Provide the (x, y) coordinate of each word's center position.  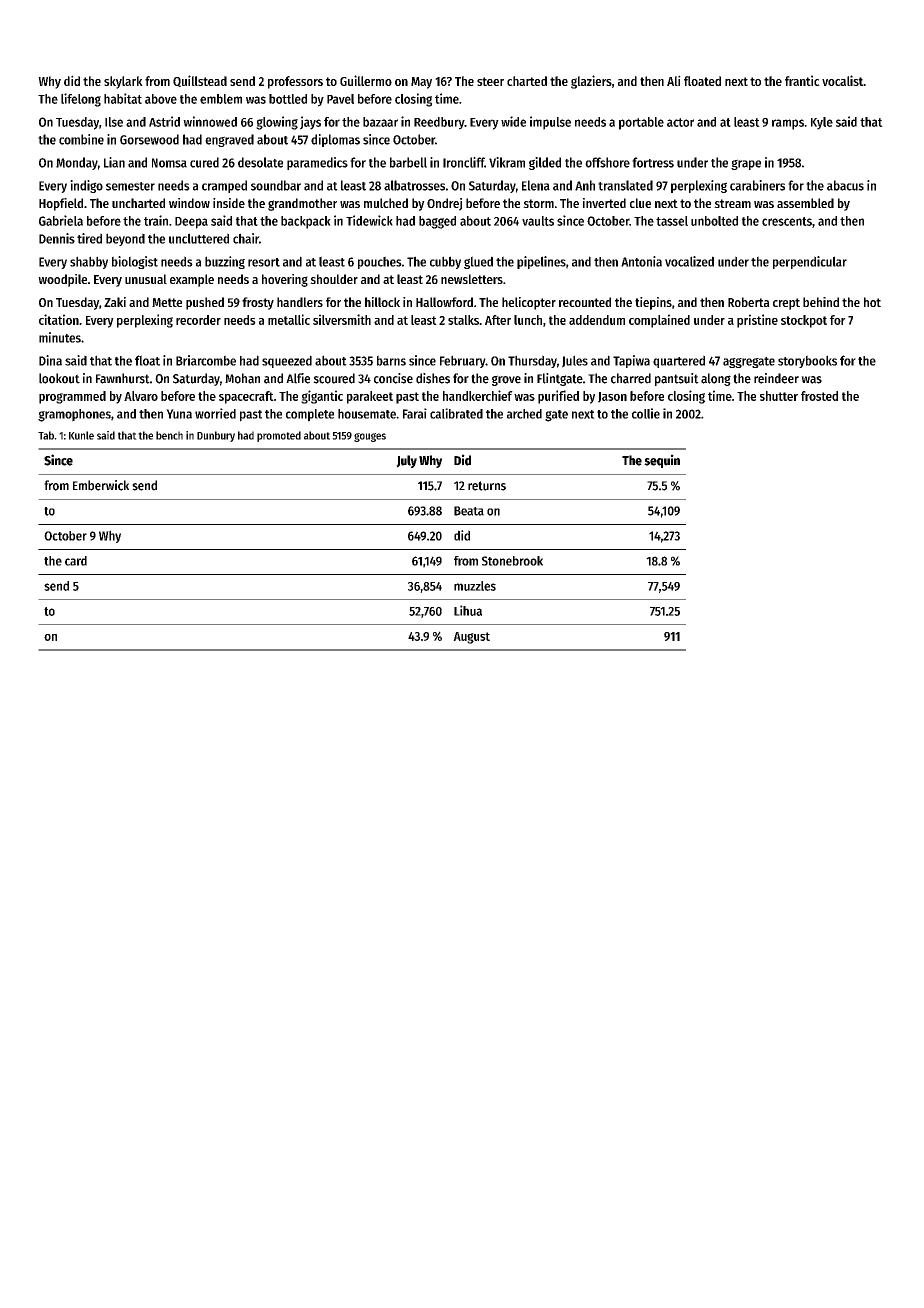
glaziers (591, 82)
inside (229, 203)
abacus (845, 185)
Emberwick (101, 485)
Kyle (822, 123)
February (463, 361)
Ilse (114, 122)
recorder (198, 320)
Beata (469, 511)
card (76, 561)
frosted (819, 396)
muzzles (475, 586)
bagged (437, 222)
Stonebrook (512, 561)
